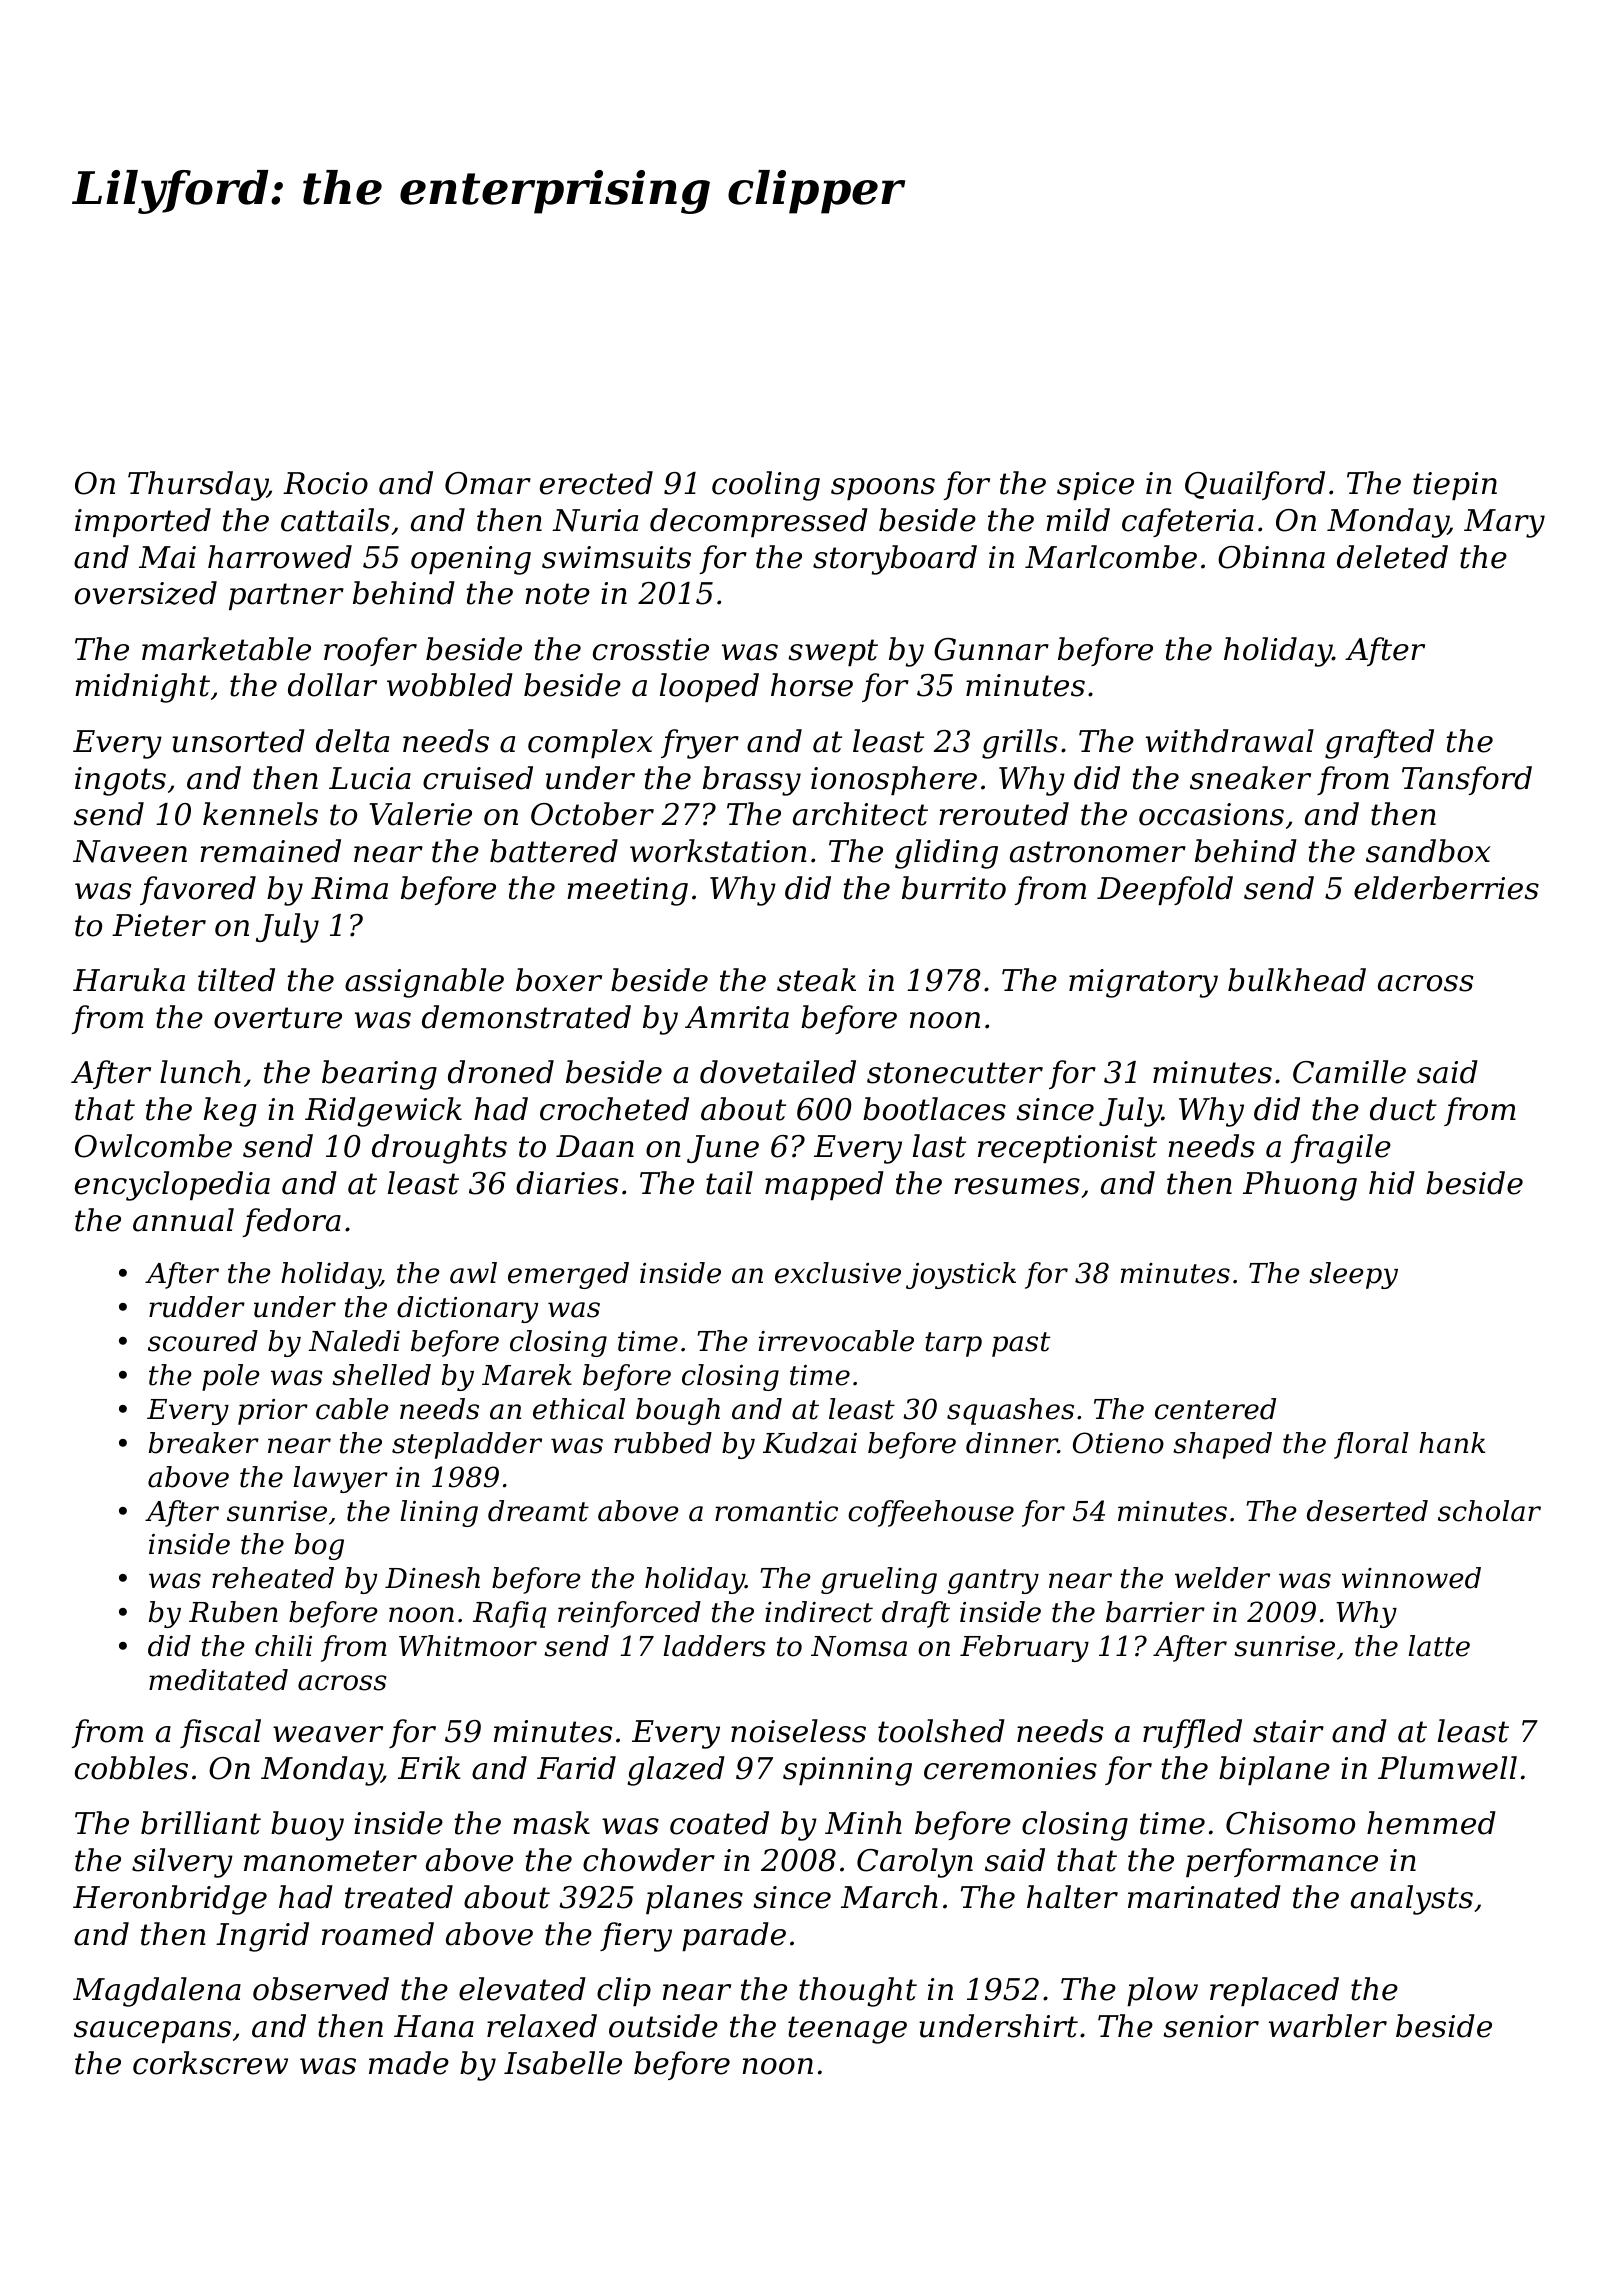 The width and height of the screenshot is (1620, 2292). I want to click on tiepin, so click(1455, 486).
